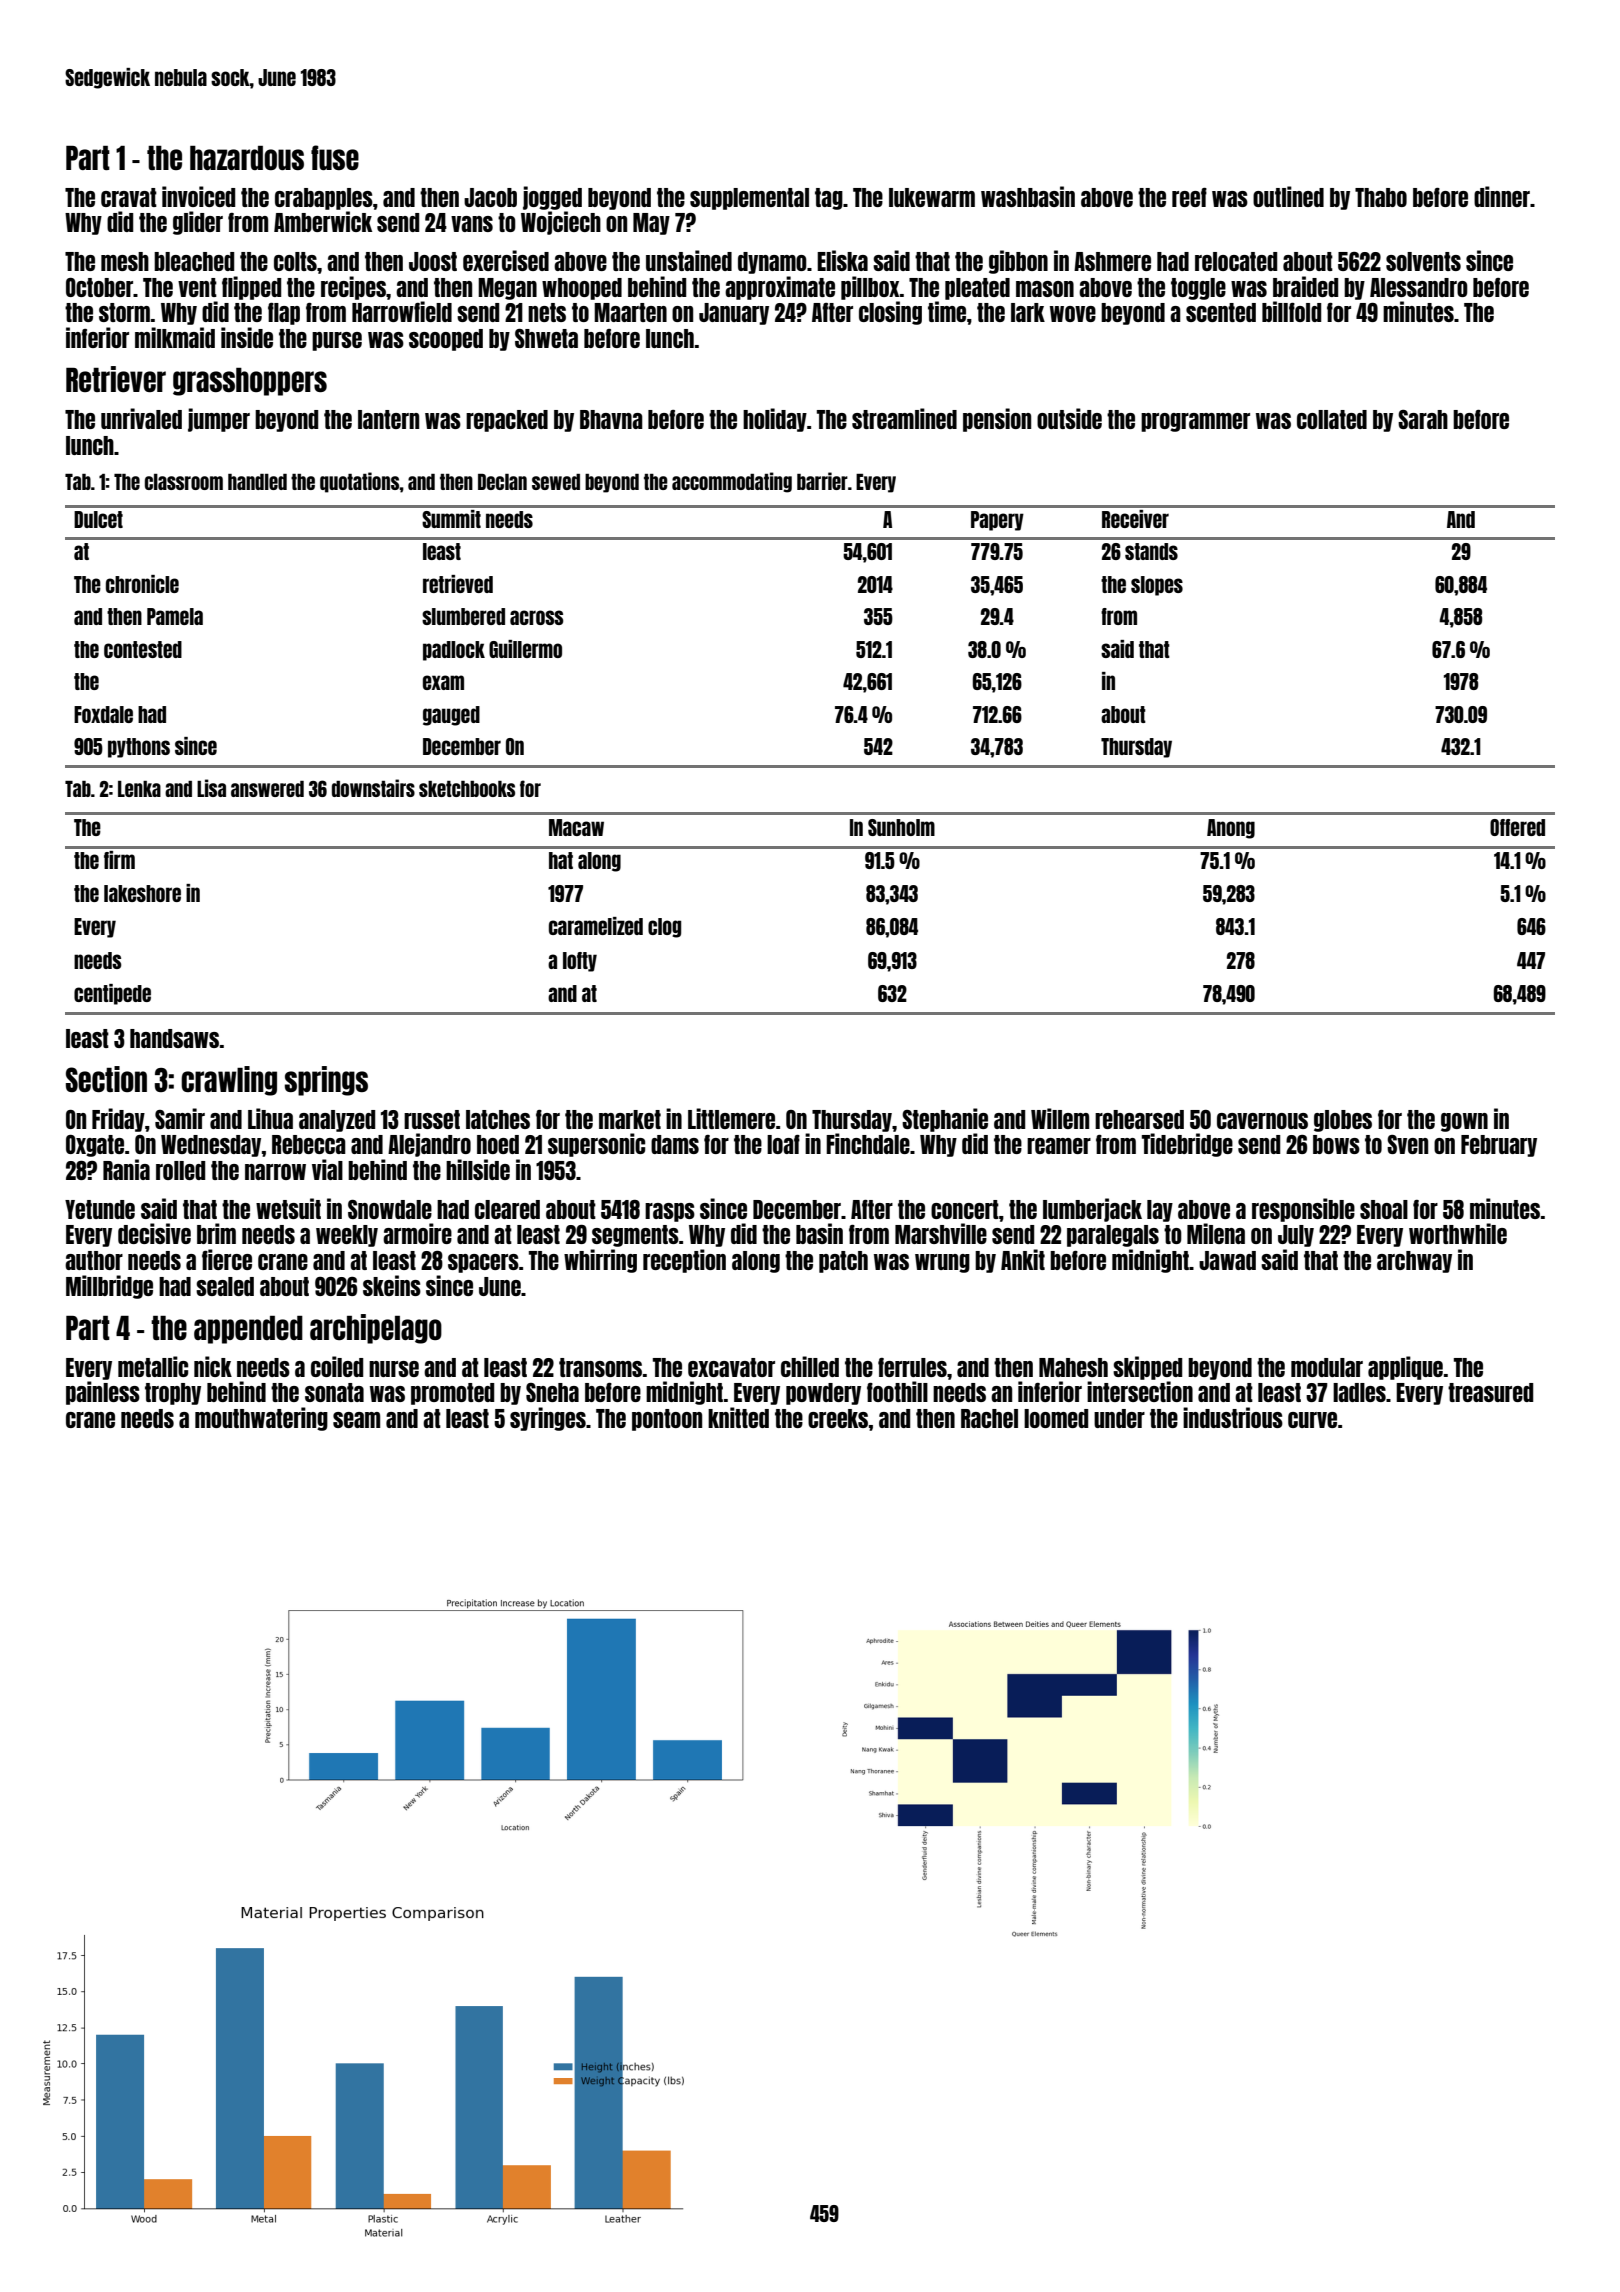 The height and width of the screenshot is (2292, 1620). I want to click on collated, so click(1332, 419).
